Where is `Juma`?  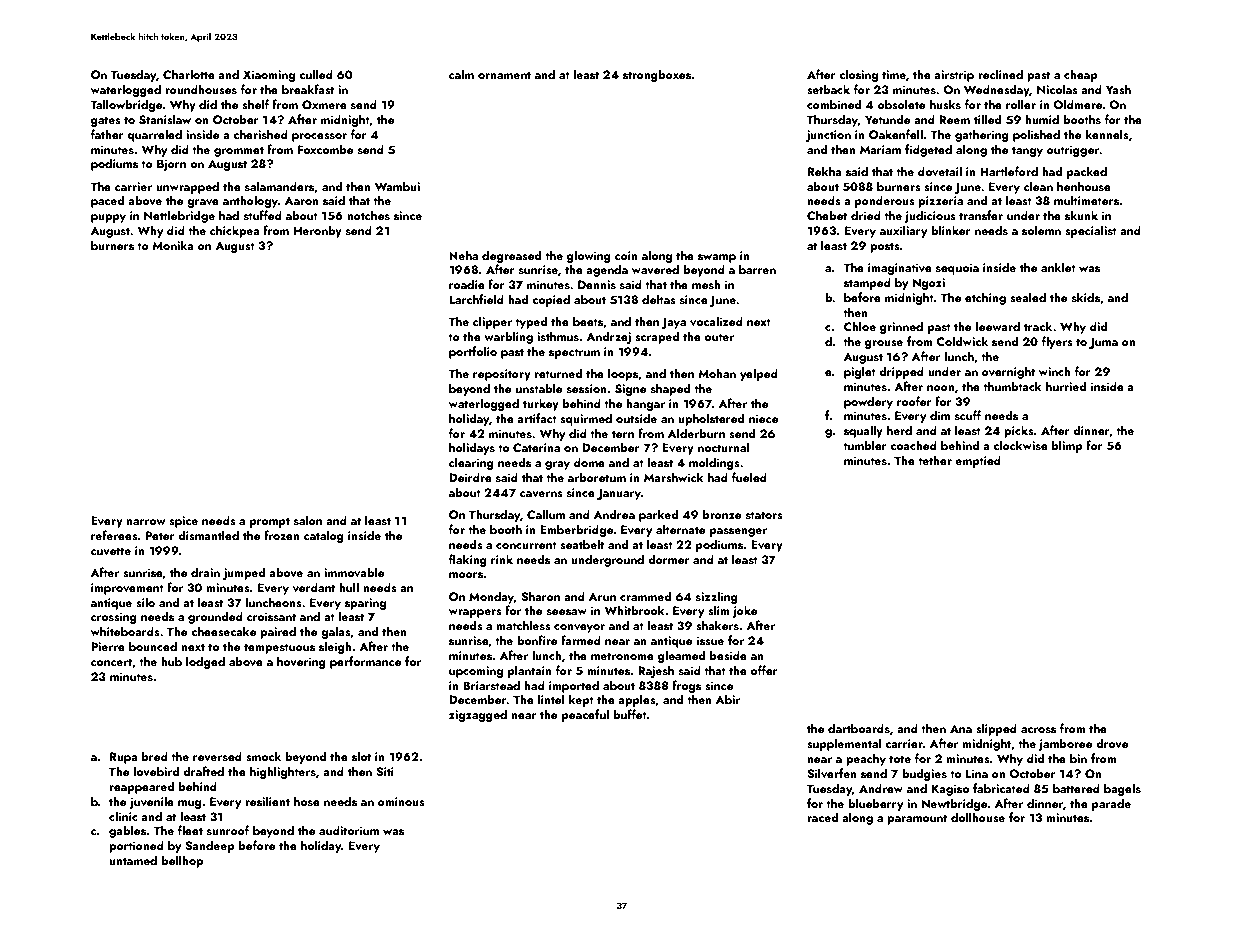
Juma is located at coordinates (1103, 343).
